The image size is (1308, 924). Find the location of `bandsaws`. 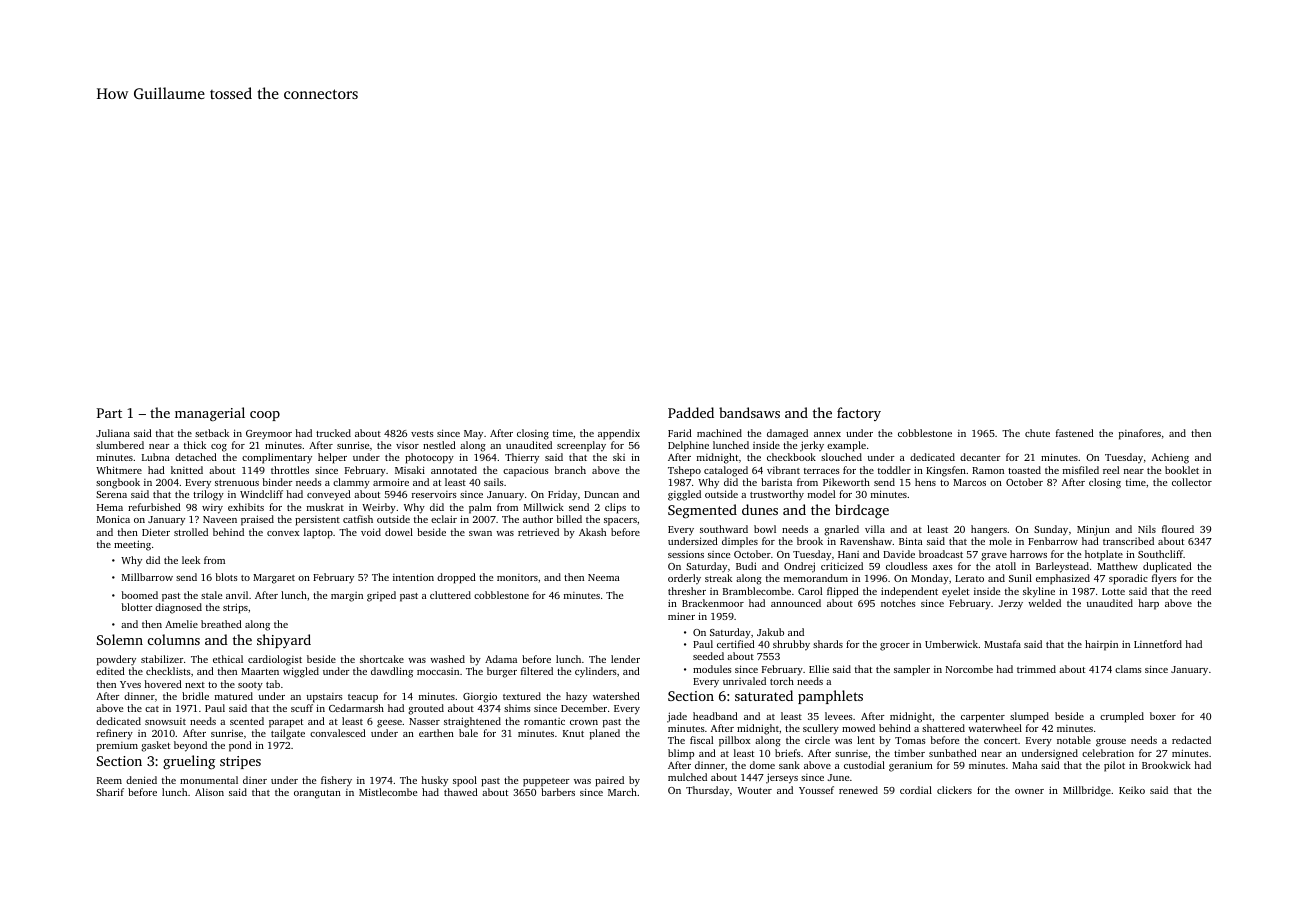

bandsaws is located at coordinates (749, 412).
